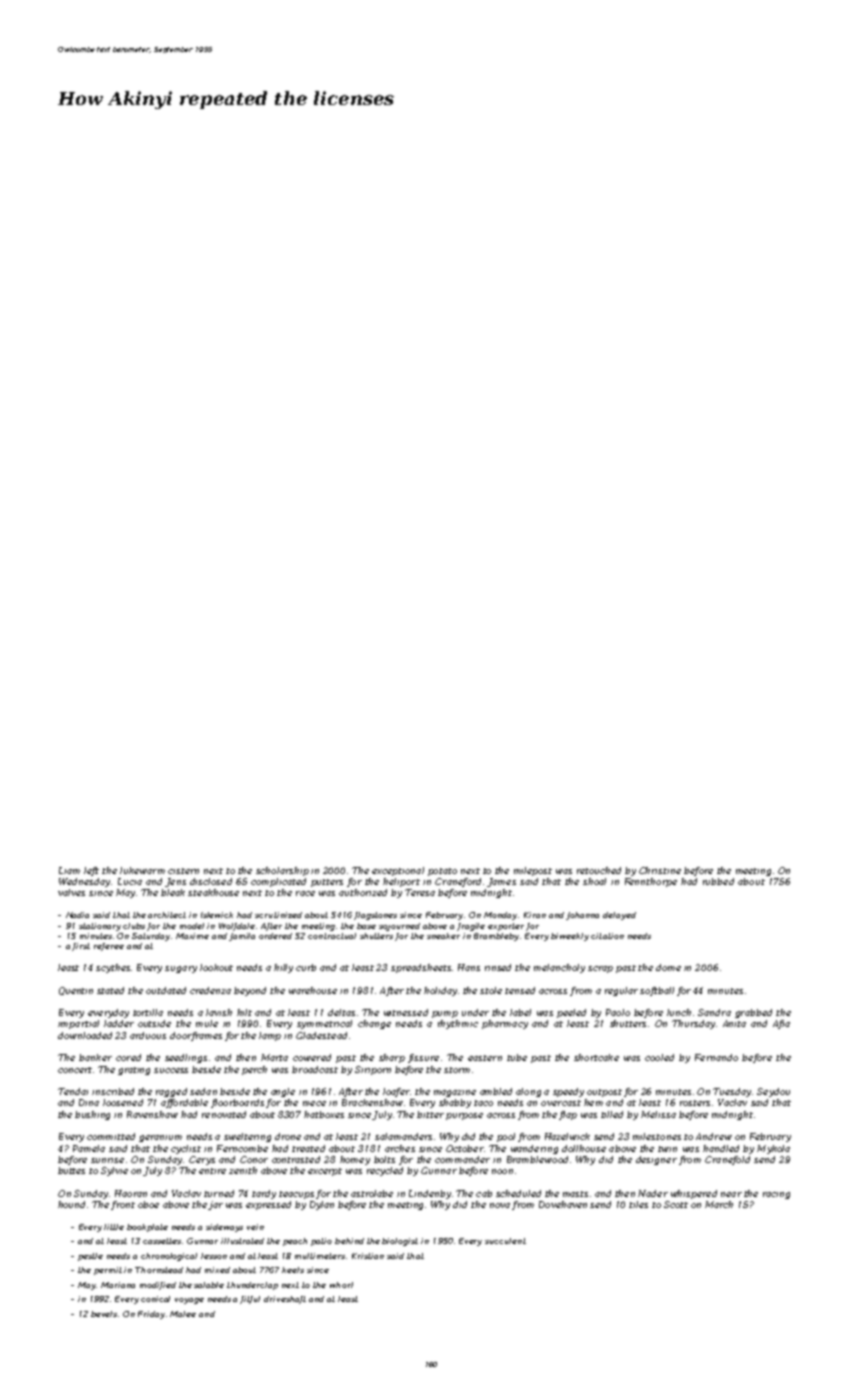 Image resolution: width=849 pixels, height=1400 pixels. What do you see at coordinates (341, 1285) in the page?
I see `whorl` at bounding box center [341, 1285].
